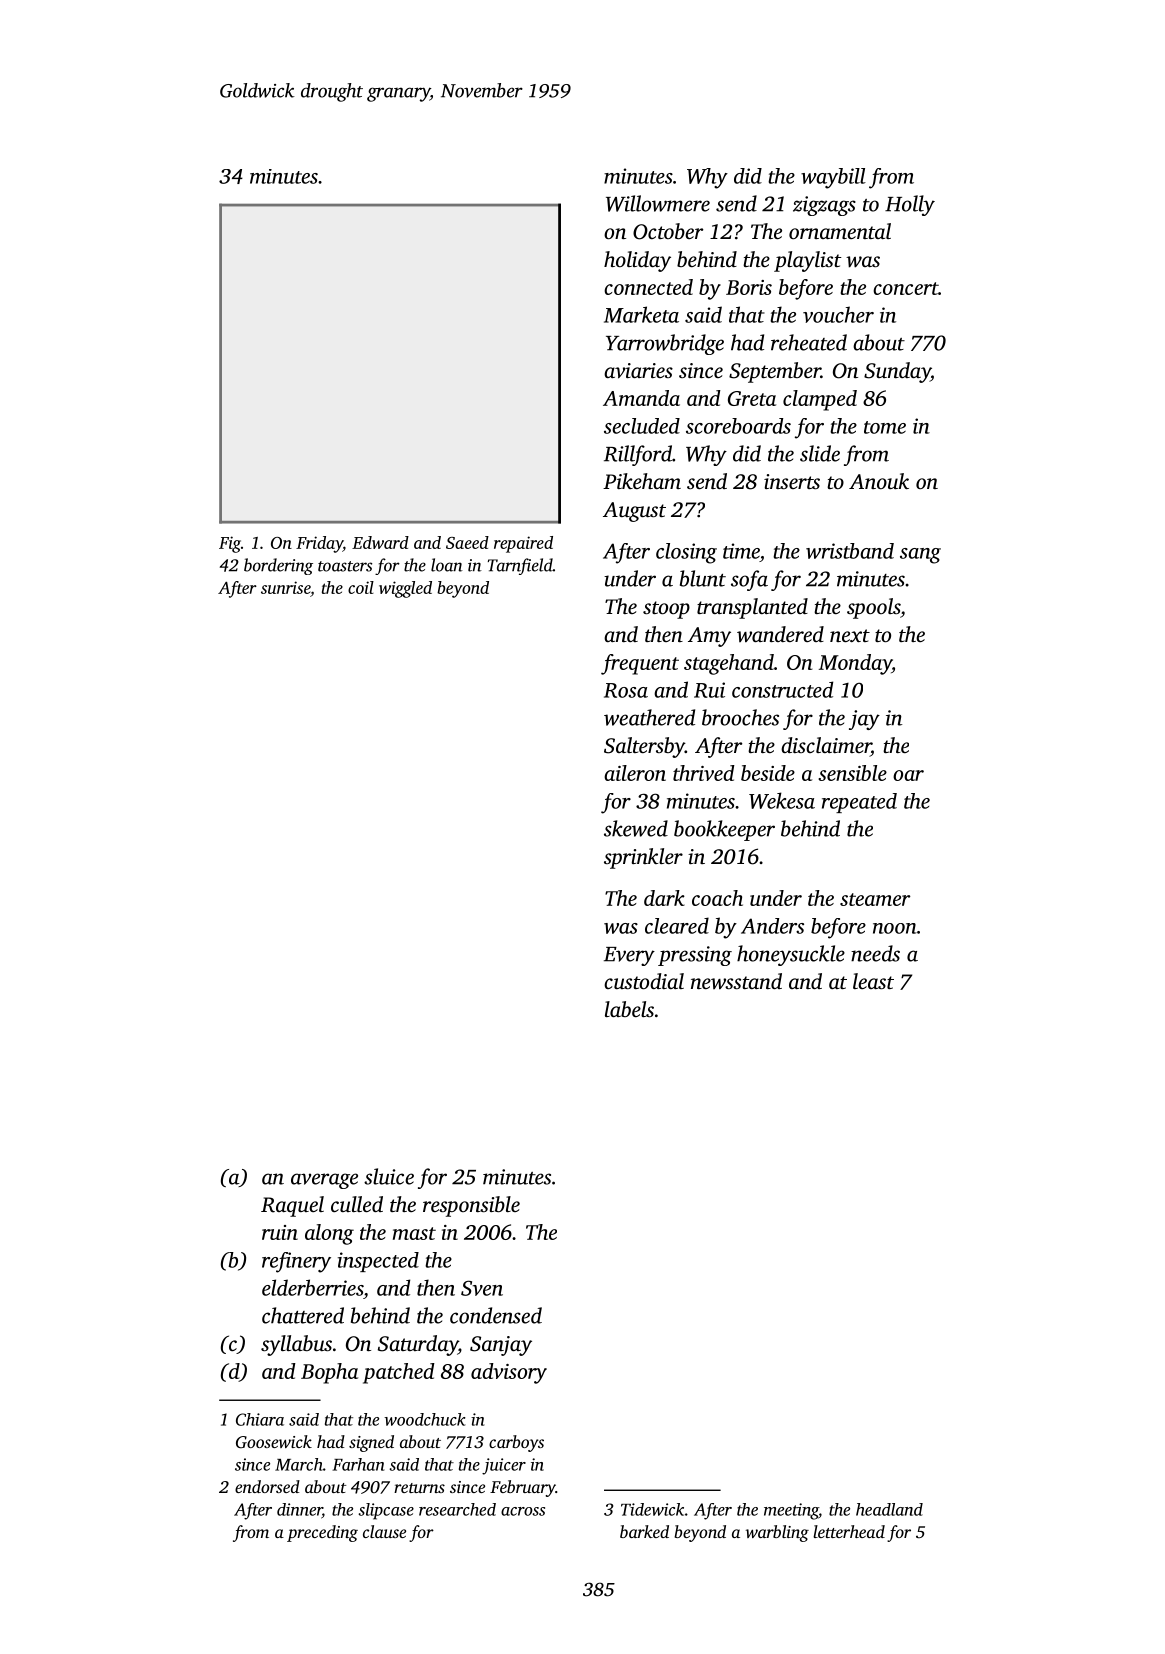 The image size is (1165, 1654). I want to click on waybill, so click(833, 178).
